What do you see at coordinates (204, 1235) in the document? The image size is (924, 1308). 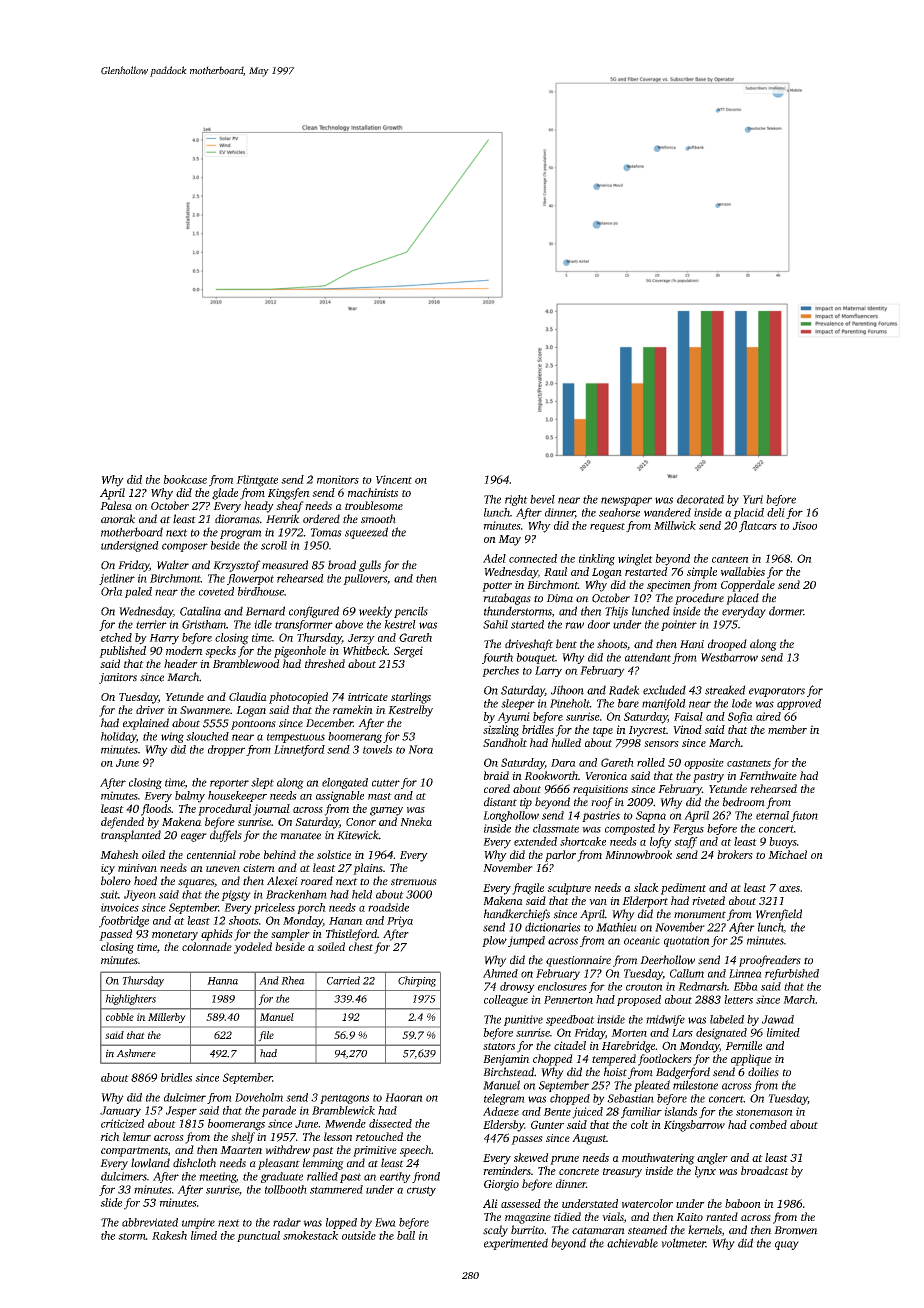 I see `limed` at bounding box center [204, 1235].
